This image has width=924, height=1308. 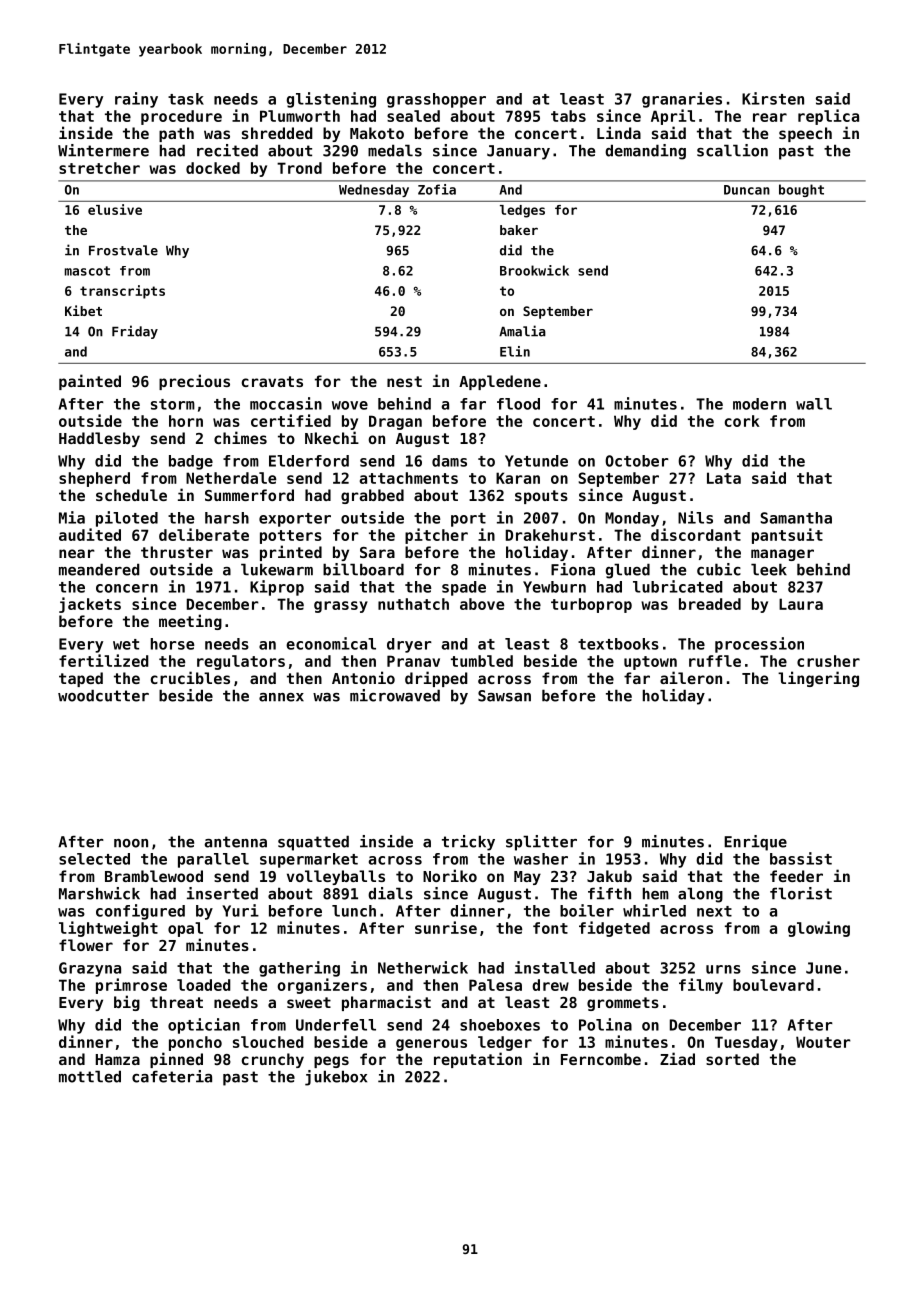 What do you see at coordinates (710, 604) in the image?
I see `breaded` at bounding box center [710, 604].
